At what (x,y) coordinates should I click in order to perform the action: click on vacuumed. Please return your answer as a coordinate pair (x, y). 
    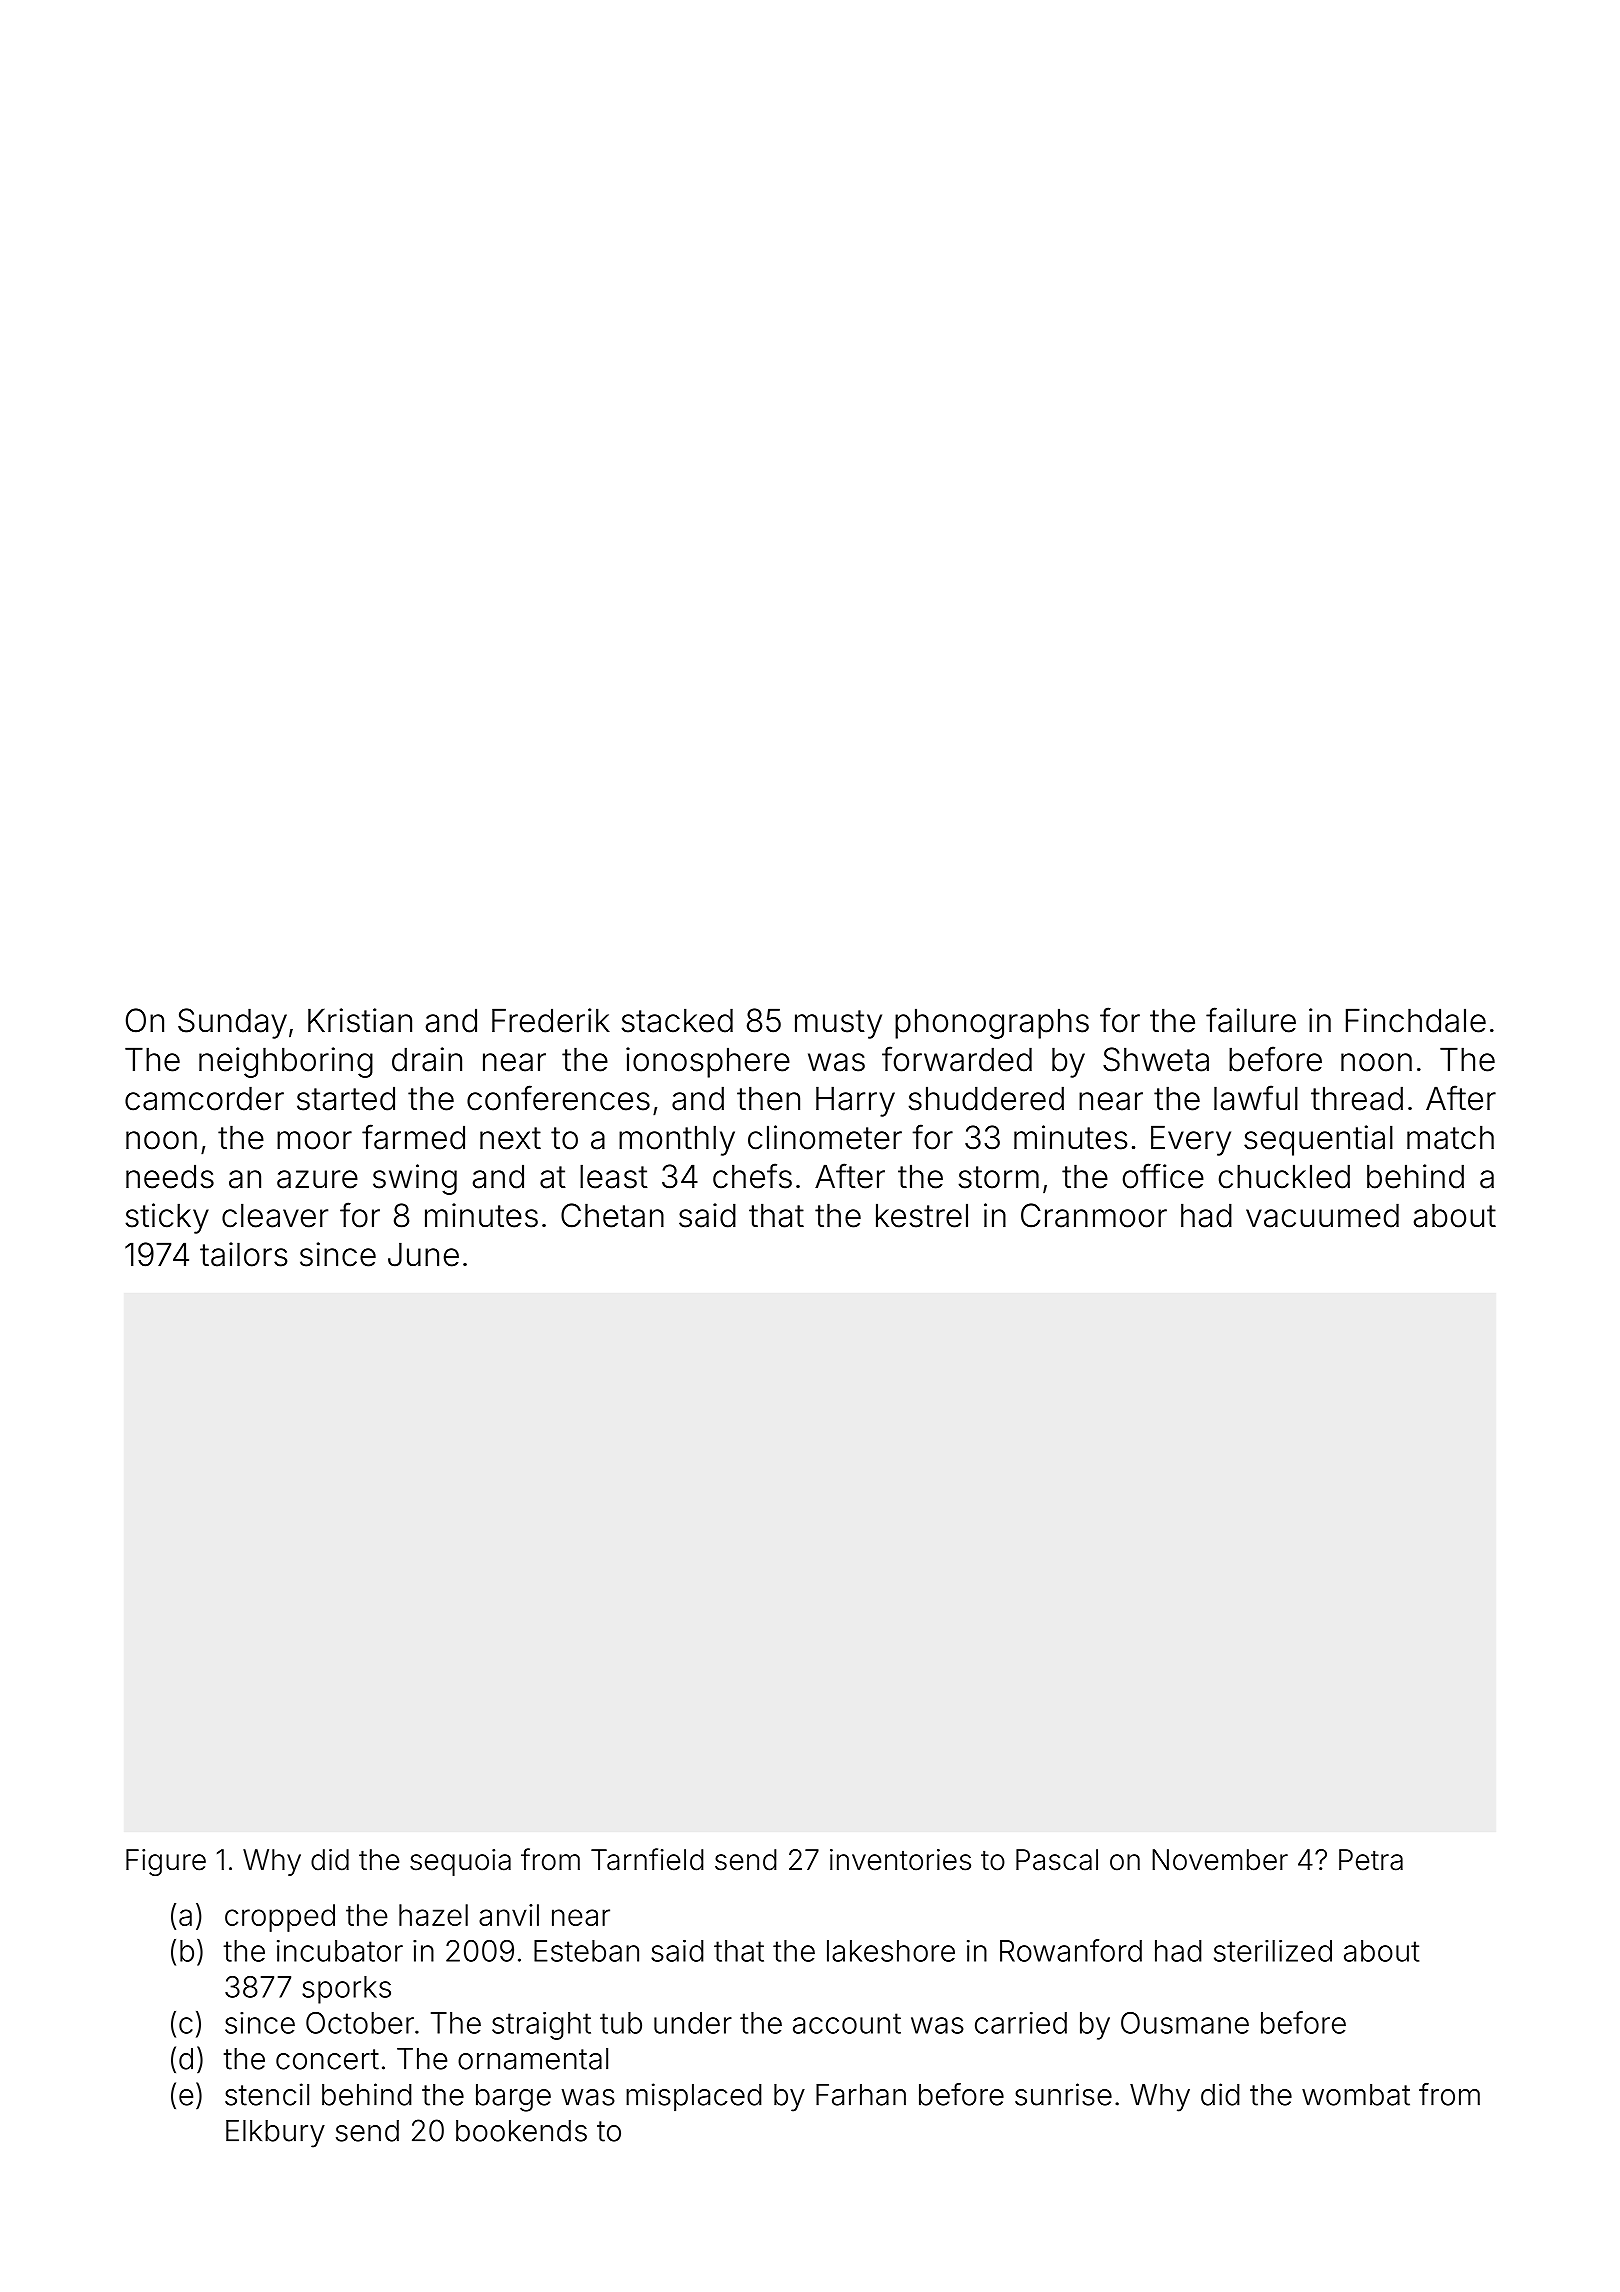
    Looking at the image, I should click on (1322, 1215).
